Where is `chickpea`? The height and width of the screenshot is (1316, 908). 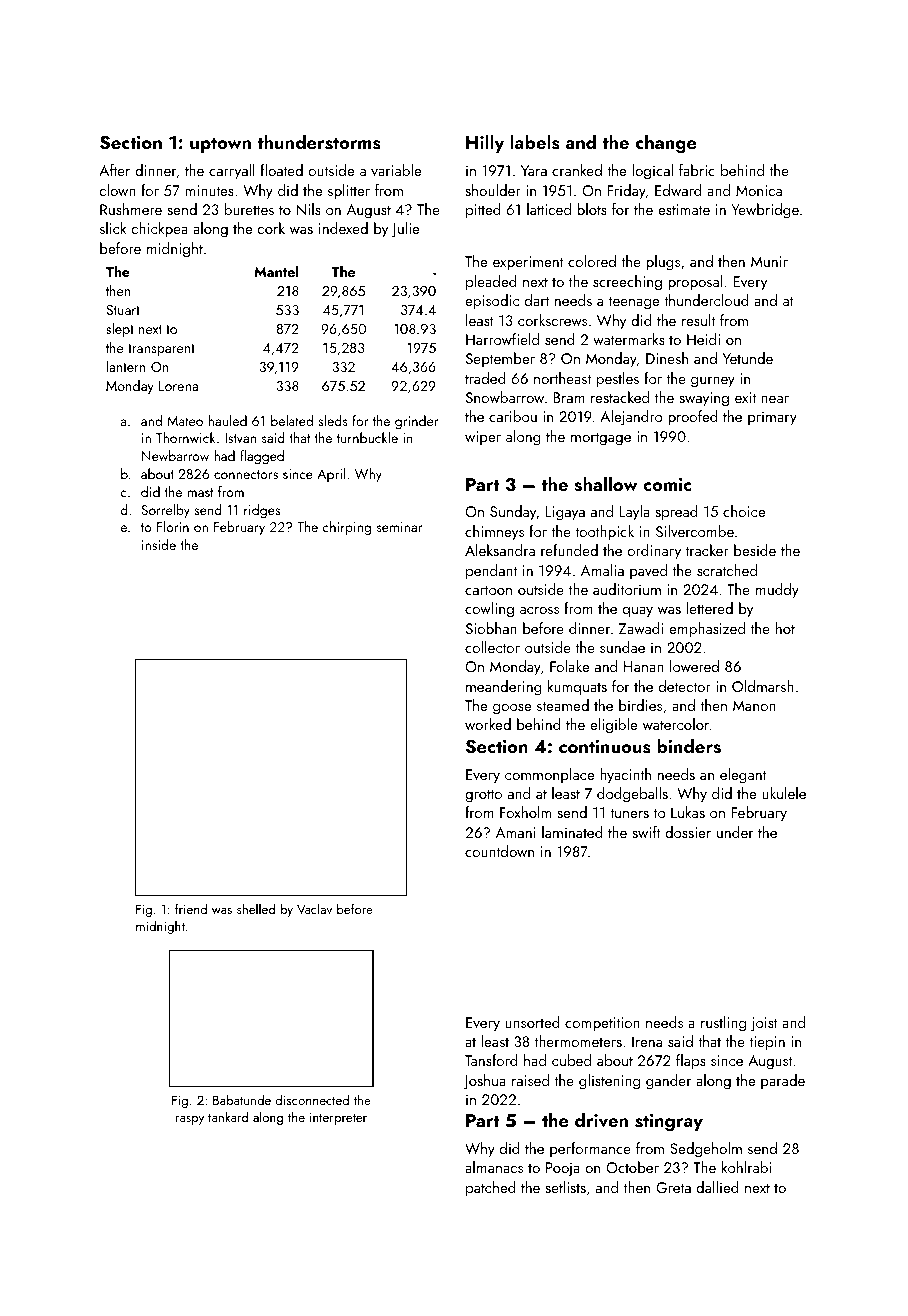 chickpea is located at coordinates (159, 230).
